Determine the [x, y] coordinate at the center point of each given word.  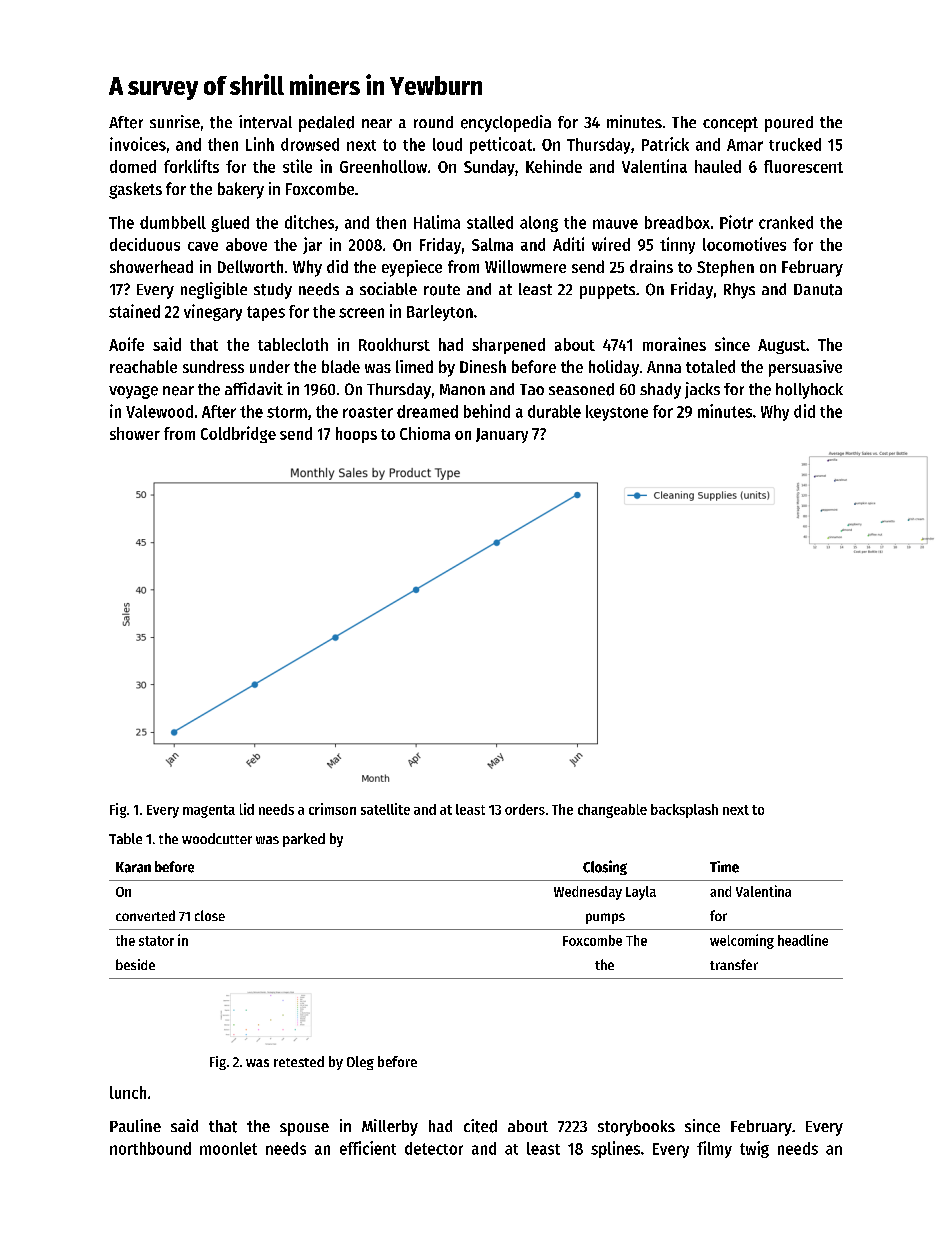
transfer [734, 964]
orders [525, 809]
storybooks [636, 1128]
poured [789, 124]
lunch [128, 1092]
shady [660, 391]
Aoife [126, 344]
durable [554, 411]
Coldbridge [238, 434]
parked [304, 840]
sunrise [175, 121]
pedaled [326, 124]
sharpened [508, 346]
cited [480, 1126]
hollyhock [809, 391]
